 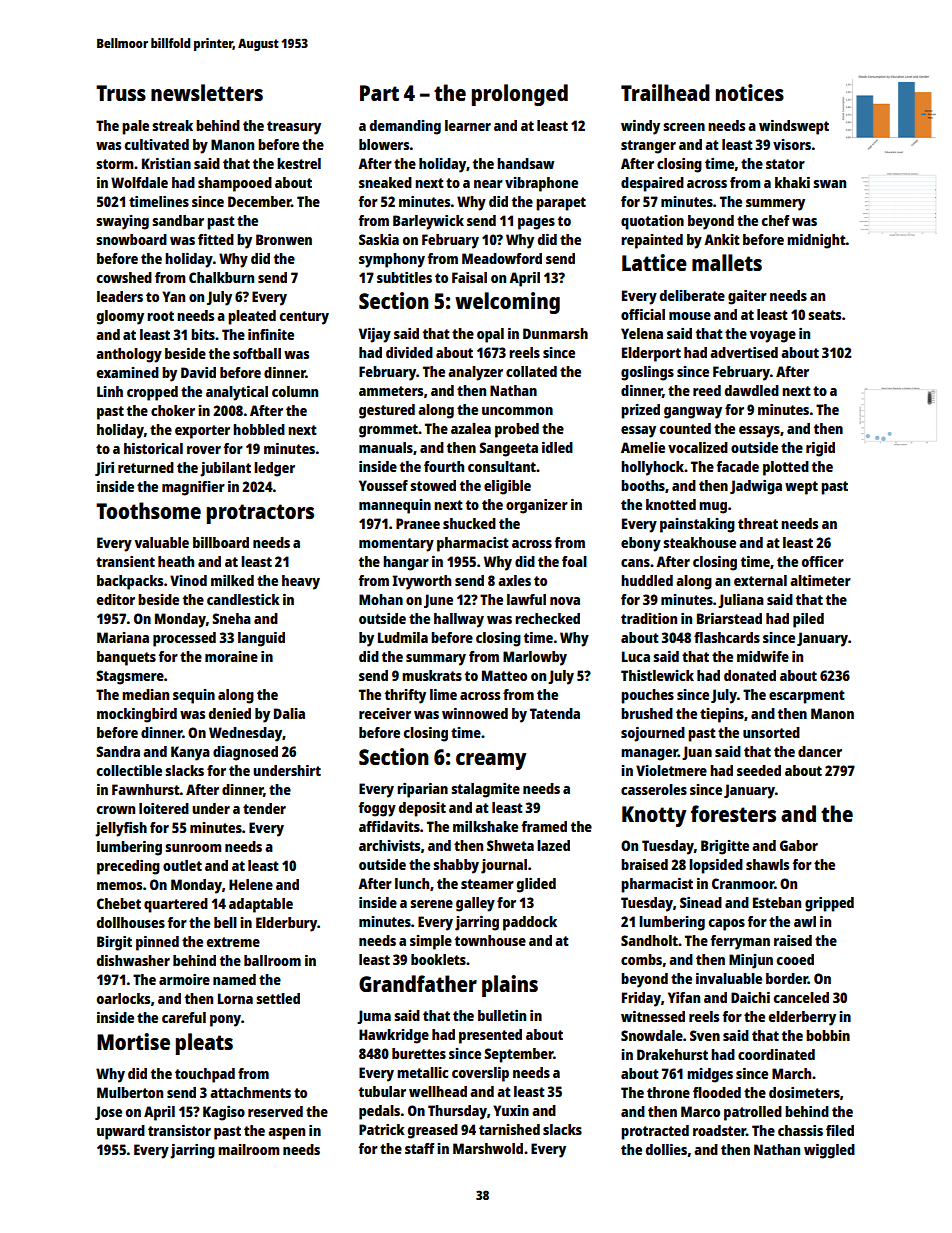 What do you see at coordinates (799, 845) in the page?
I see `Gabor` at bounding box center [799, 845].
